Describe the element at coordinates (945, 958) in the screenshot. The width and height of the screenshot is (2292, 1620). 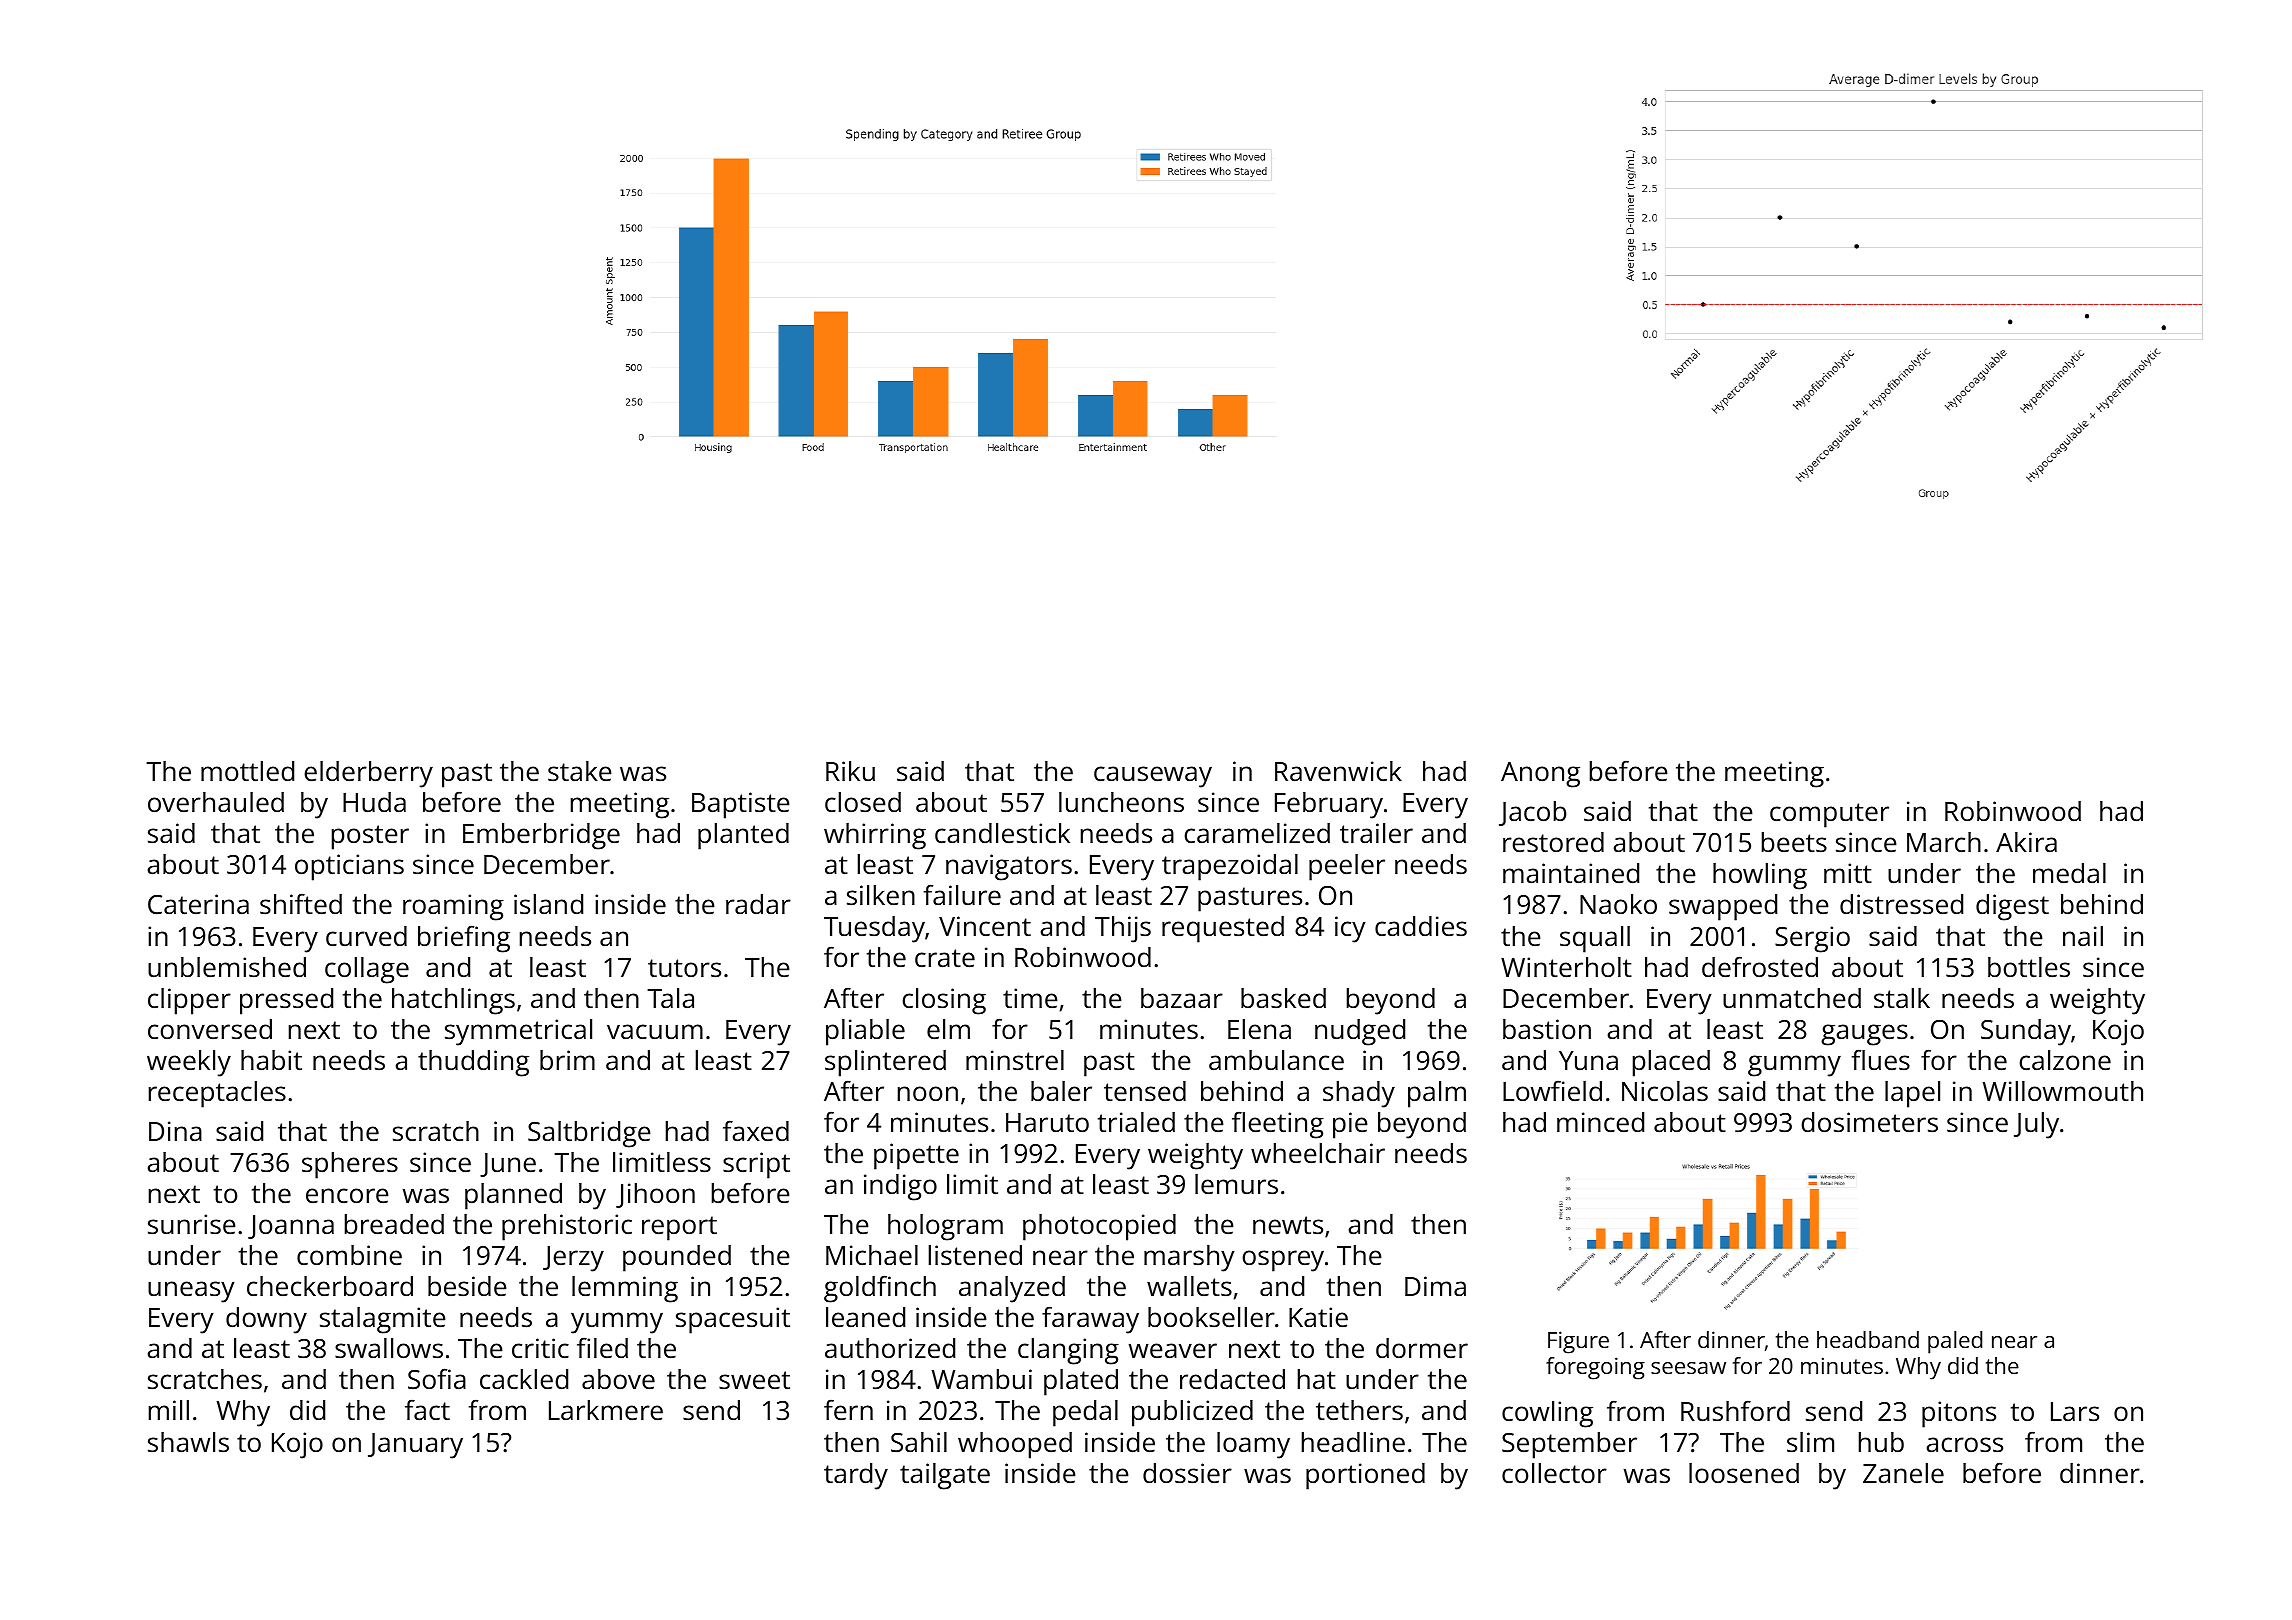
I see `crate` at that location.
